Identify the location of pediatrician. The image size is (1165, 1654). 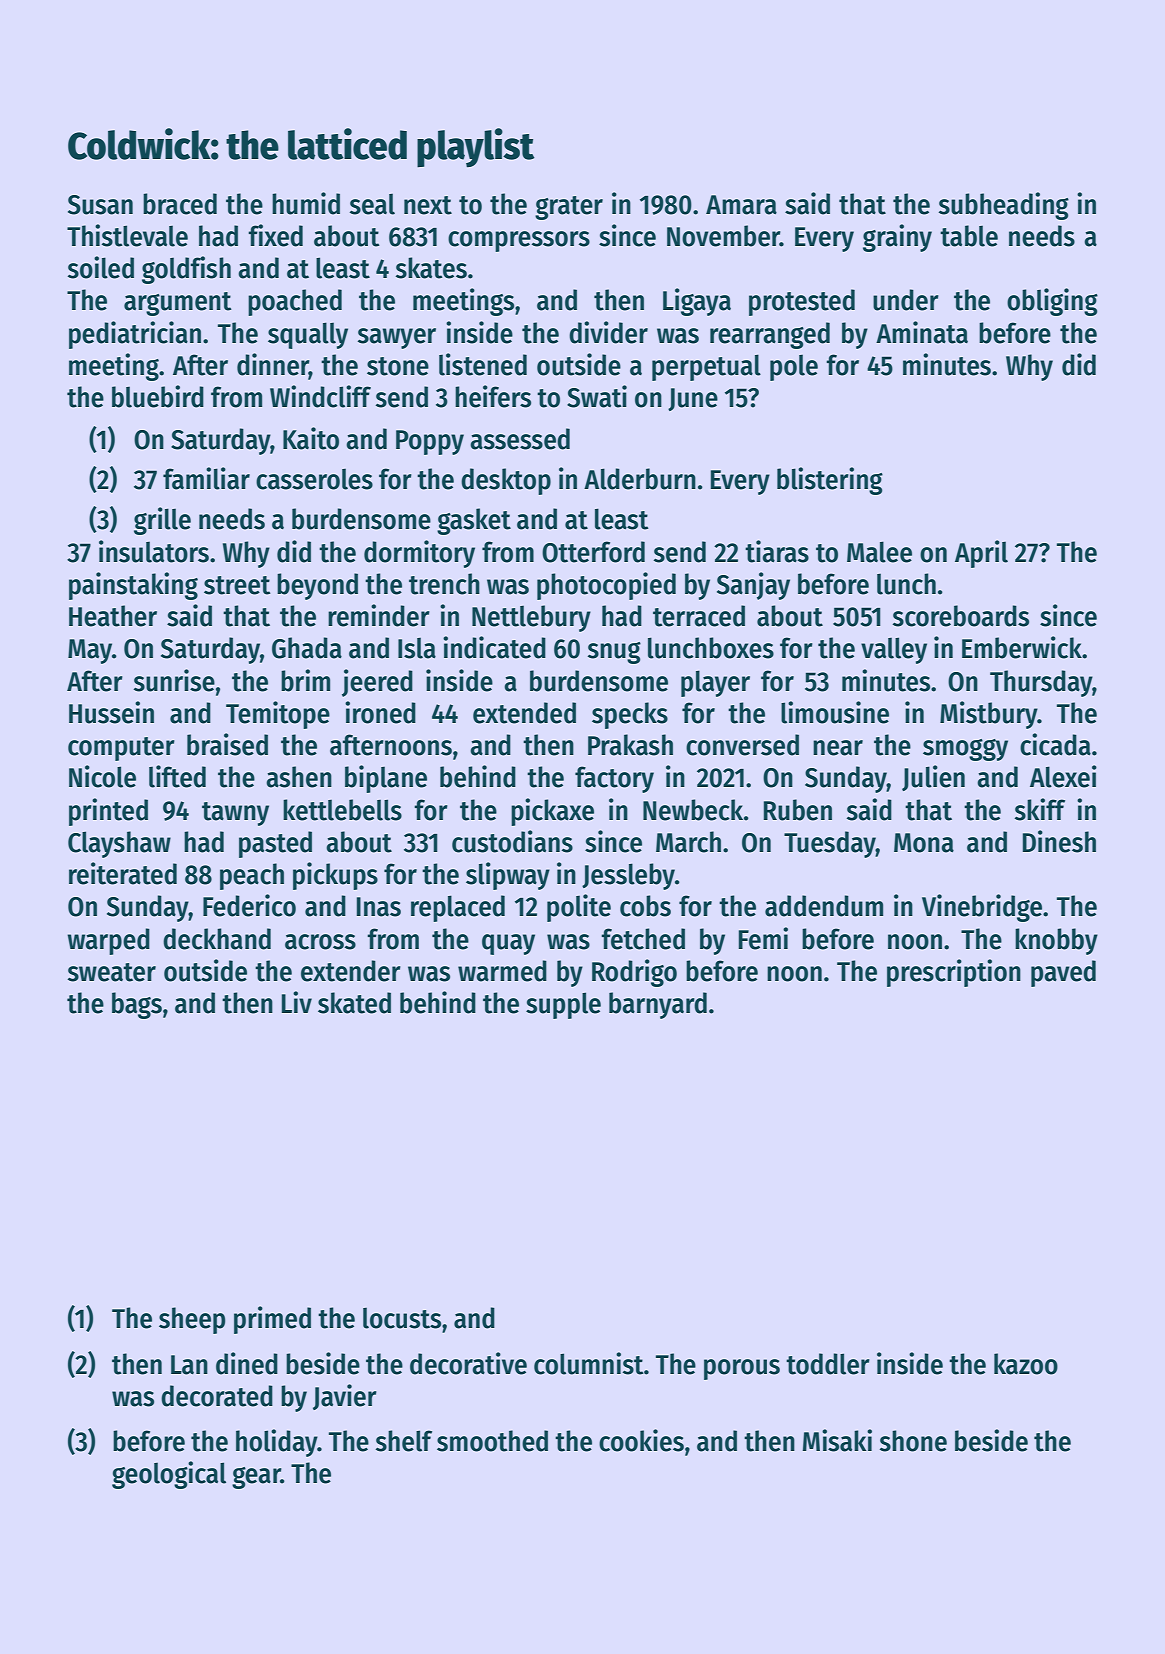
(135, 335).
